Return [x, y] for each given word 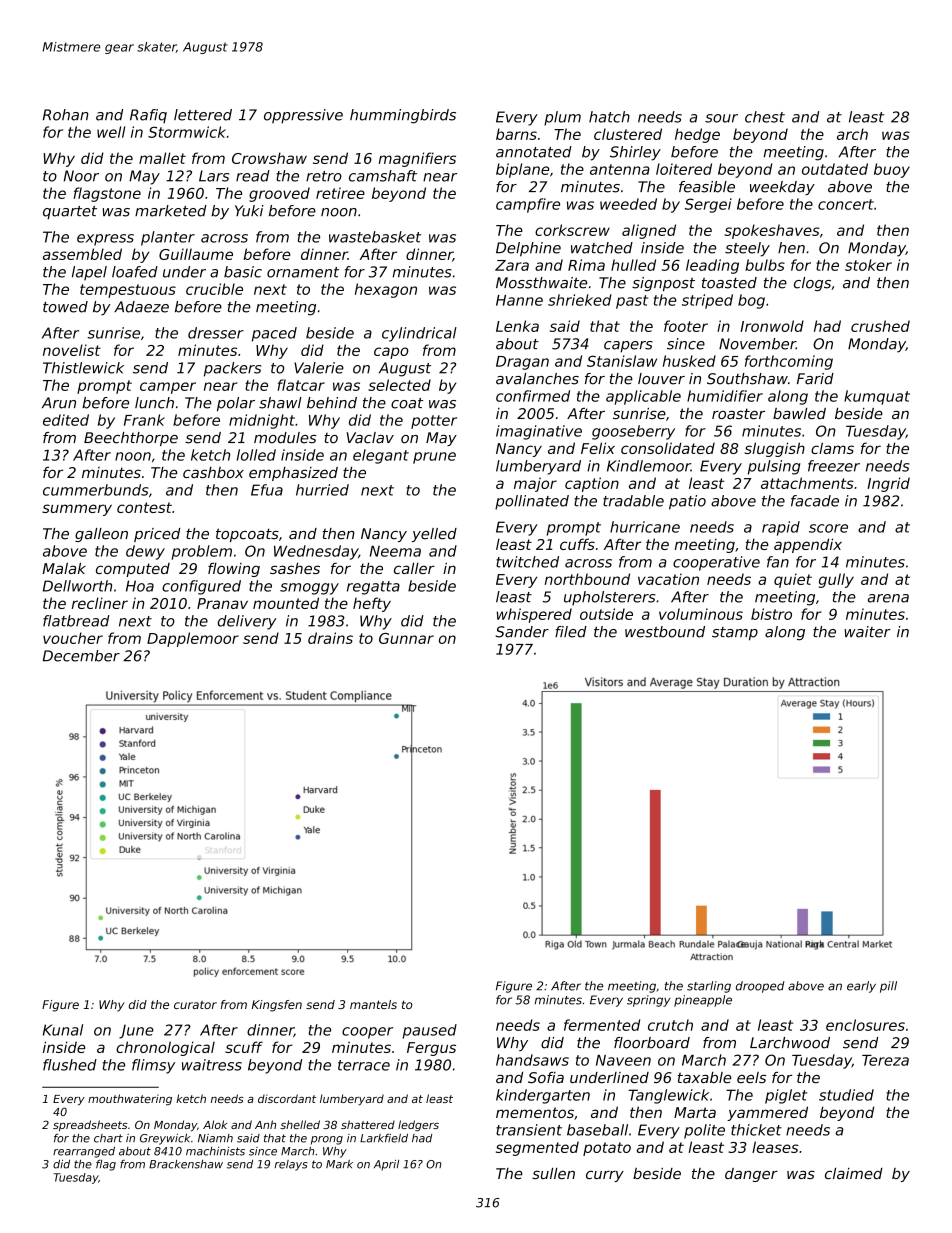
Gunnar [406, 638]
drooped [760, 987]
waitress [212, 1065]
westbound [665, 632]
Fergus [431, 1049]
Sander [522, 632]
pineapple [703, 1001]
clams [832, 448]
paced [274, 334]
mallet [162, 158]
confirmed [533, 396]
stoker [868, 265]
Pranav [222, 603]
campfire [528, 205]
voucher [73, 638]
